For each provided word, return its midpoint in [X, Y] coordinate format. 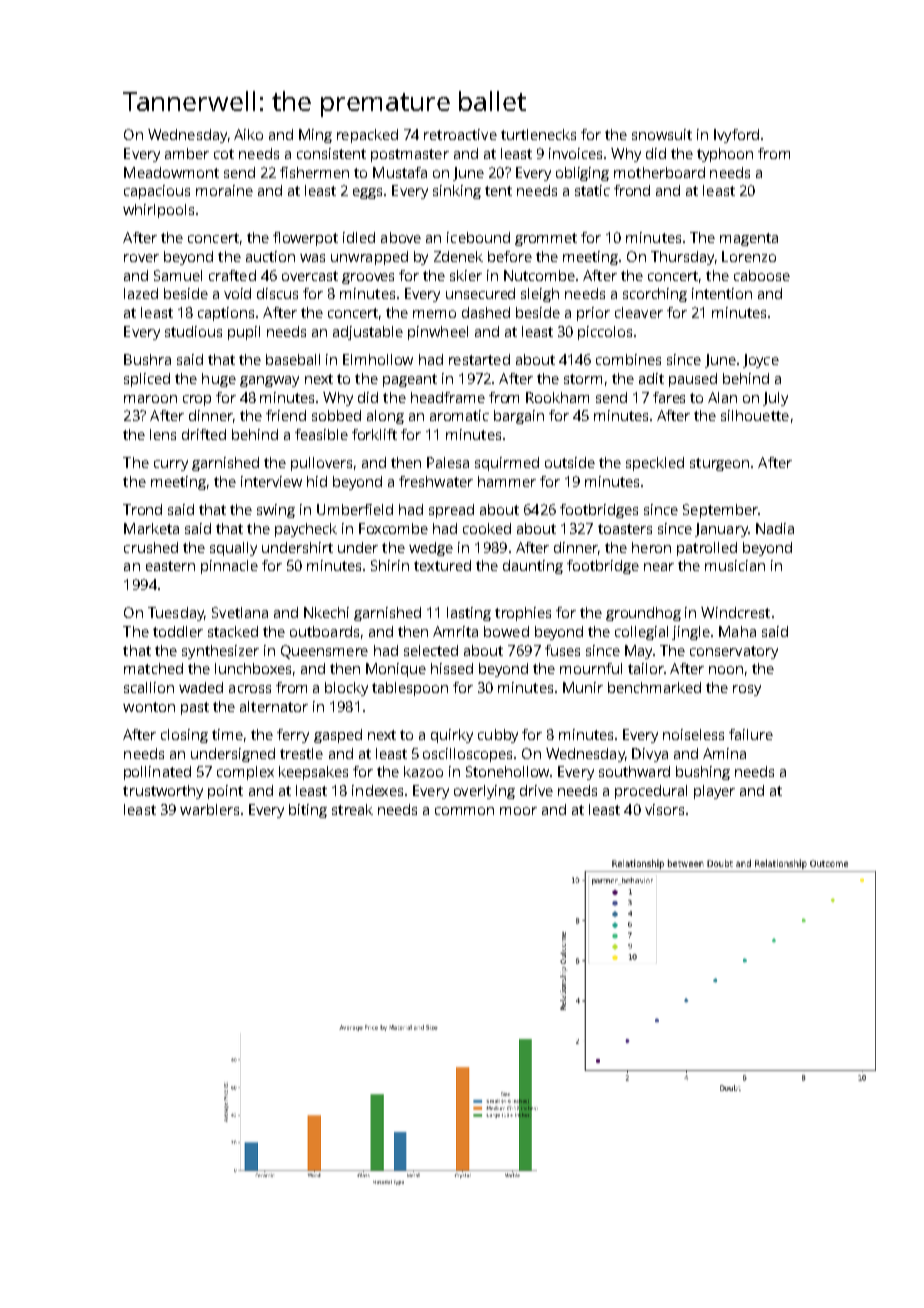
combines [628, 359]
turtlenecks [538, 134]
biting [308, 811]
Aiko [248, 134]
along [385, 417]
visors [664, 809]
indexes [377, 790]
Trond [142, 509]
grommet [546, 239]
